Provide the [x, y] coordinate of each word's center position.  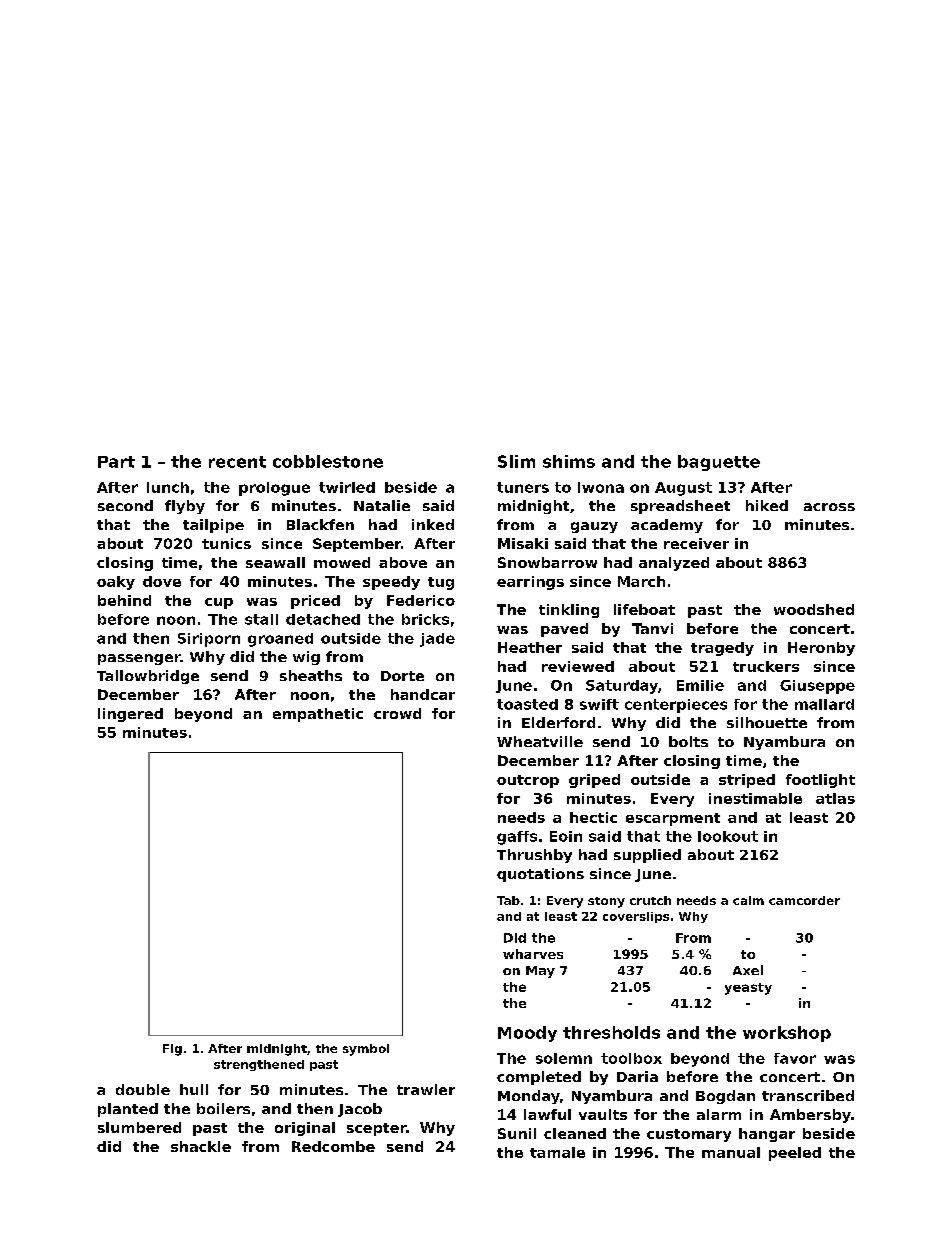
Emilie [700, 685]
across [829, 507]
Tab [508, 900]
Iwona [601, 487]
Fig [172, 1050]
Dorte [402, 676]
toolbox [631, 1058]
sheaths [311, 675]
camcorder [804, 900]
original [305, 1129]
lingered [130, 715]
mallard [824, 704]
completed [539, 1078]
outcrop [528, 781]
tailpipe [213, 526]
